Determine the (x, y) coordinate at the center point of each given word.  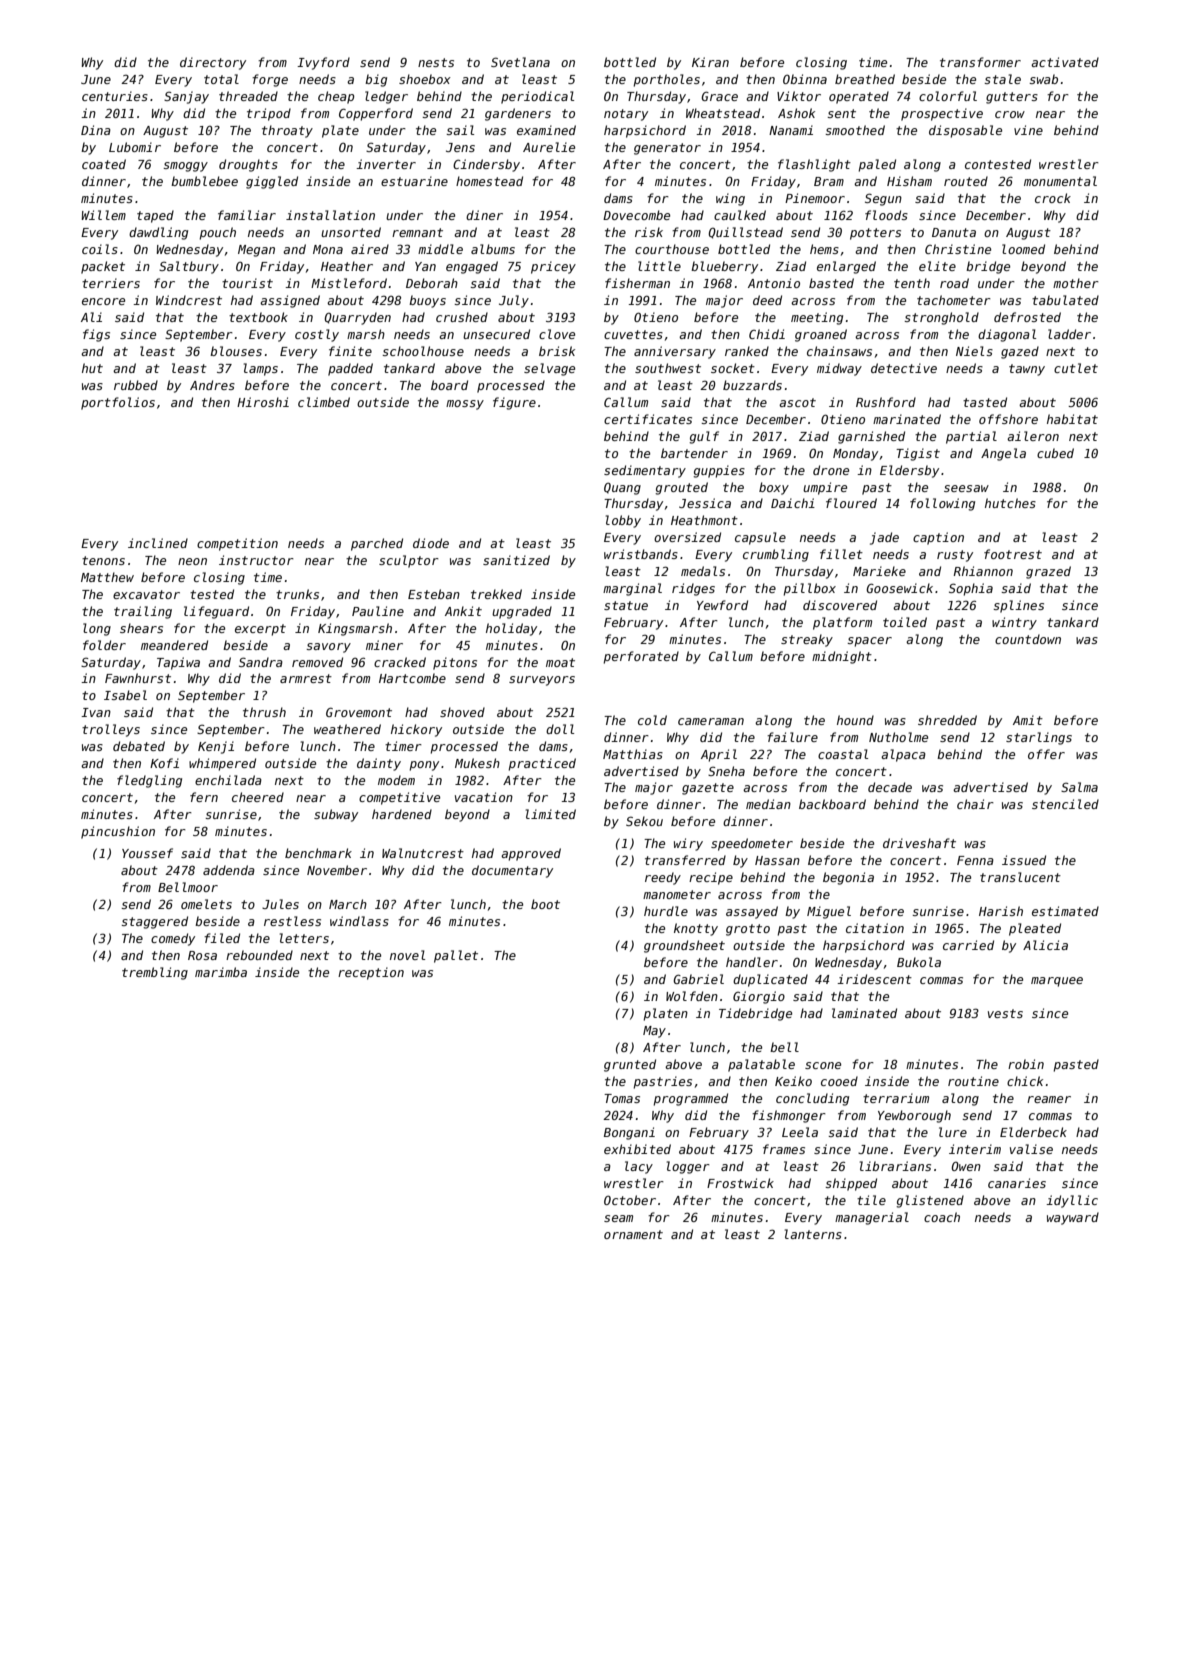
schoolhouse (423, 351)
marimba (221, 972)
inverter (386, 164)
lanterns (813, 1234)
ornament (633, 1234)
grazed (1048, 572)
